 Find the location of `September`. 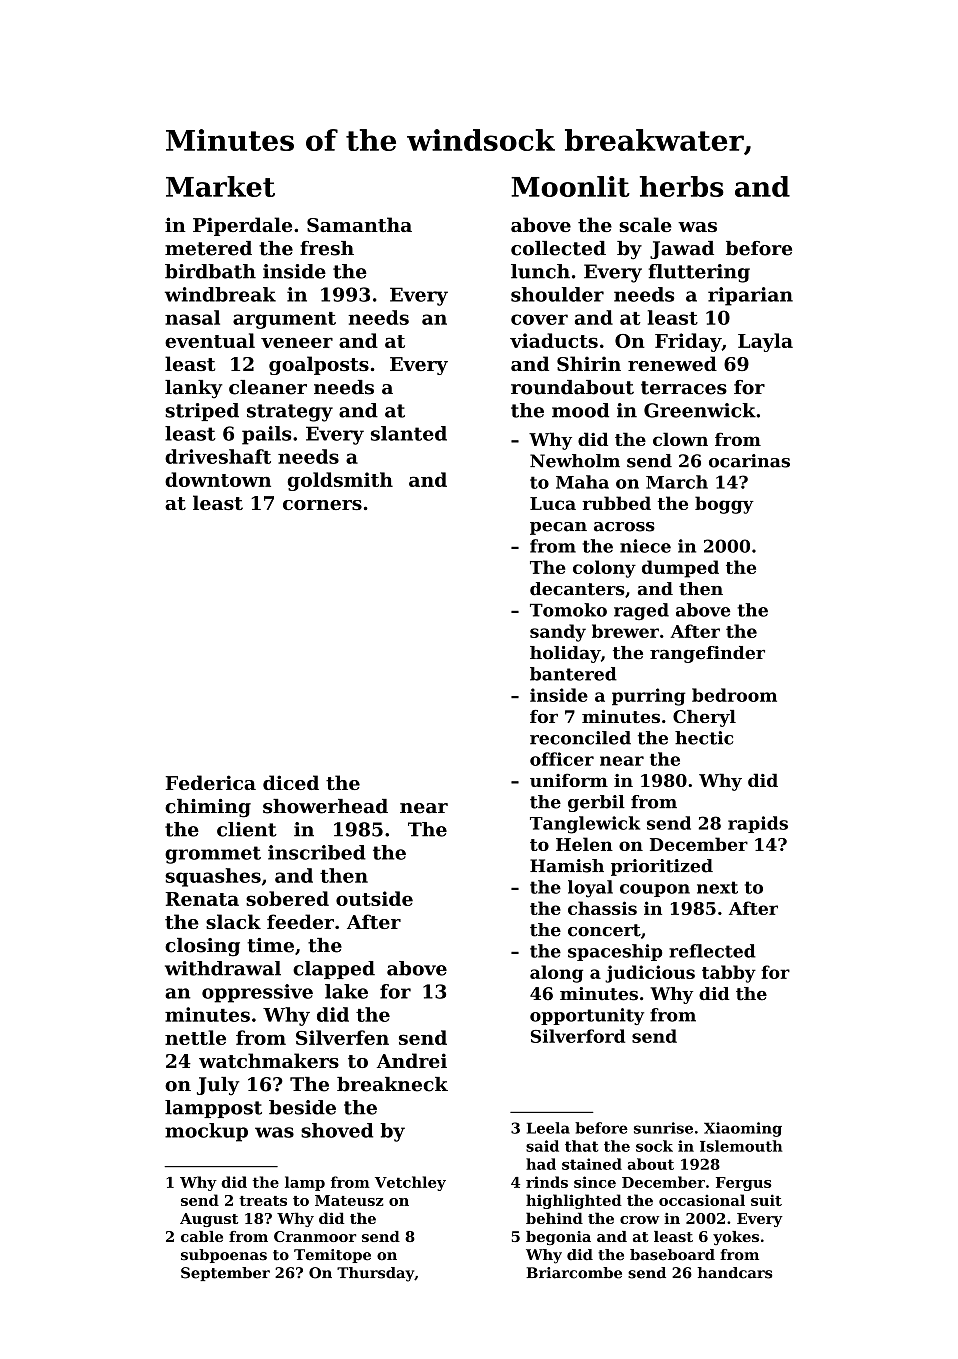

September is located at coordinates (225, 1274).
